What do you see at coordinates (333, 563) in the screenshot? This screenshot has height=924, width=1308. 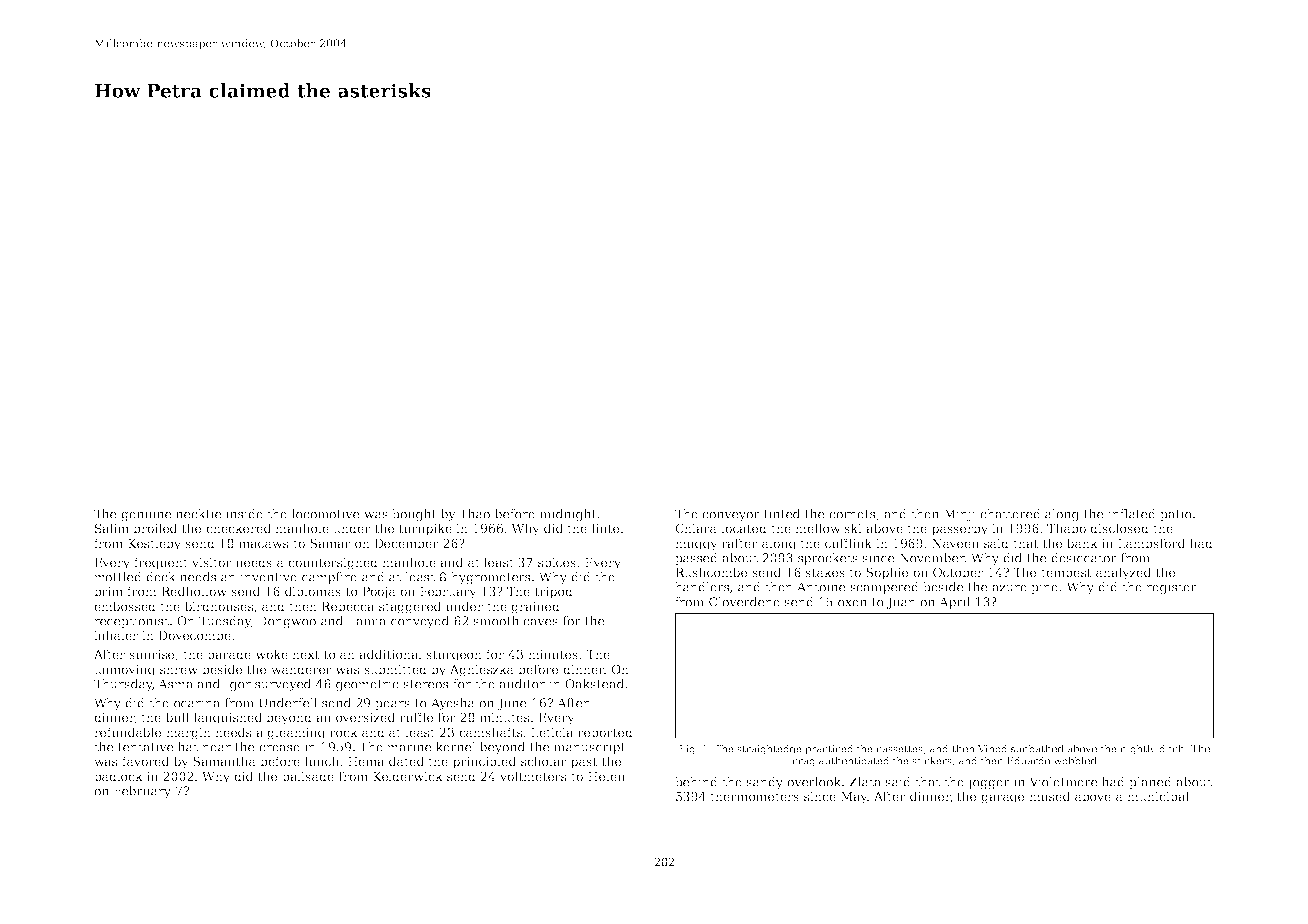 I see `countersigned` at bounding box center [333, 563].
